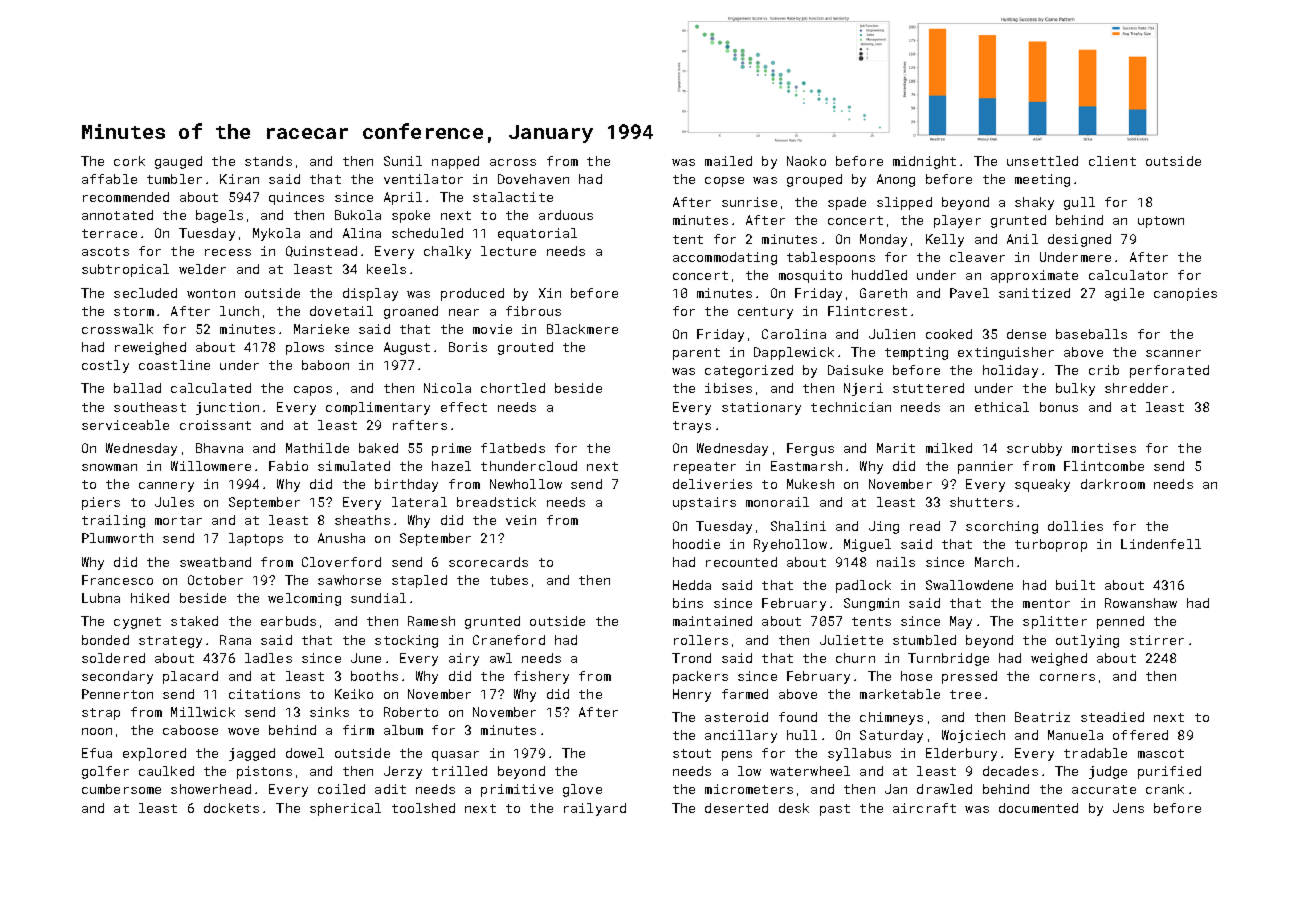 The height and width of the page is (924, 1308). What do you see at coordinates (174, 365) in the page?
I see `coastline` at bounding box center [174, 365].
